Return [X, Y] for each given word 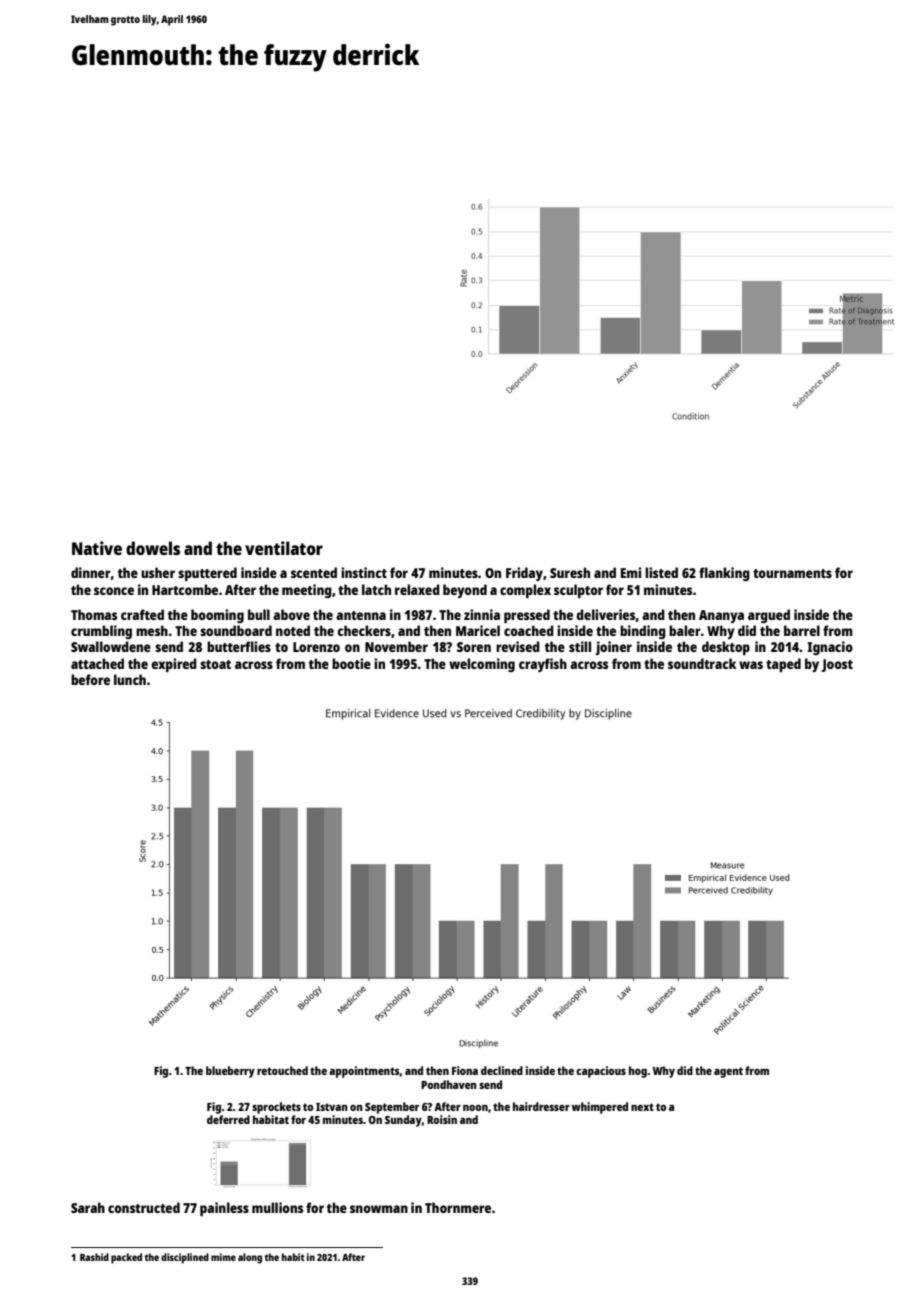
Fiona [465, 1070]
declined [502, 1070]
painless [224, 1209]
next [642, 1107]
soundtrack [702, 663]
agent [728, 1072]
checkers [364, 630]
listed [661, 572]
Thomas [94, 614]
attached [97, 663]
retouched [282, 1070]
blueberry [230, 1072]
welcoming [482, 665]
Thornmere [458, 1207]
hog [638, 1072]
